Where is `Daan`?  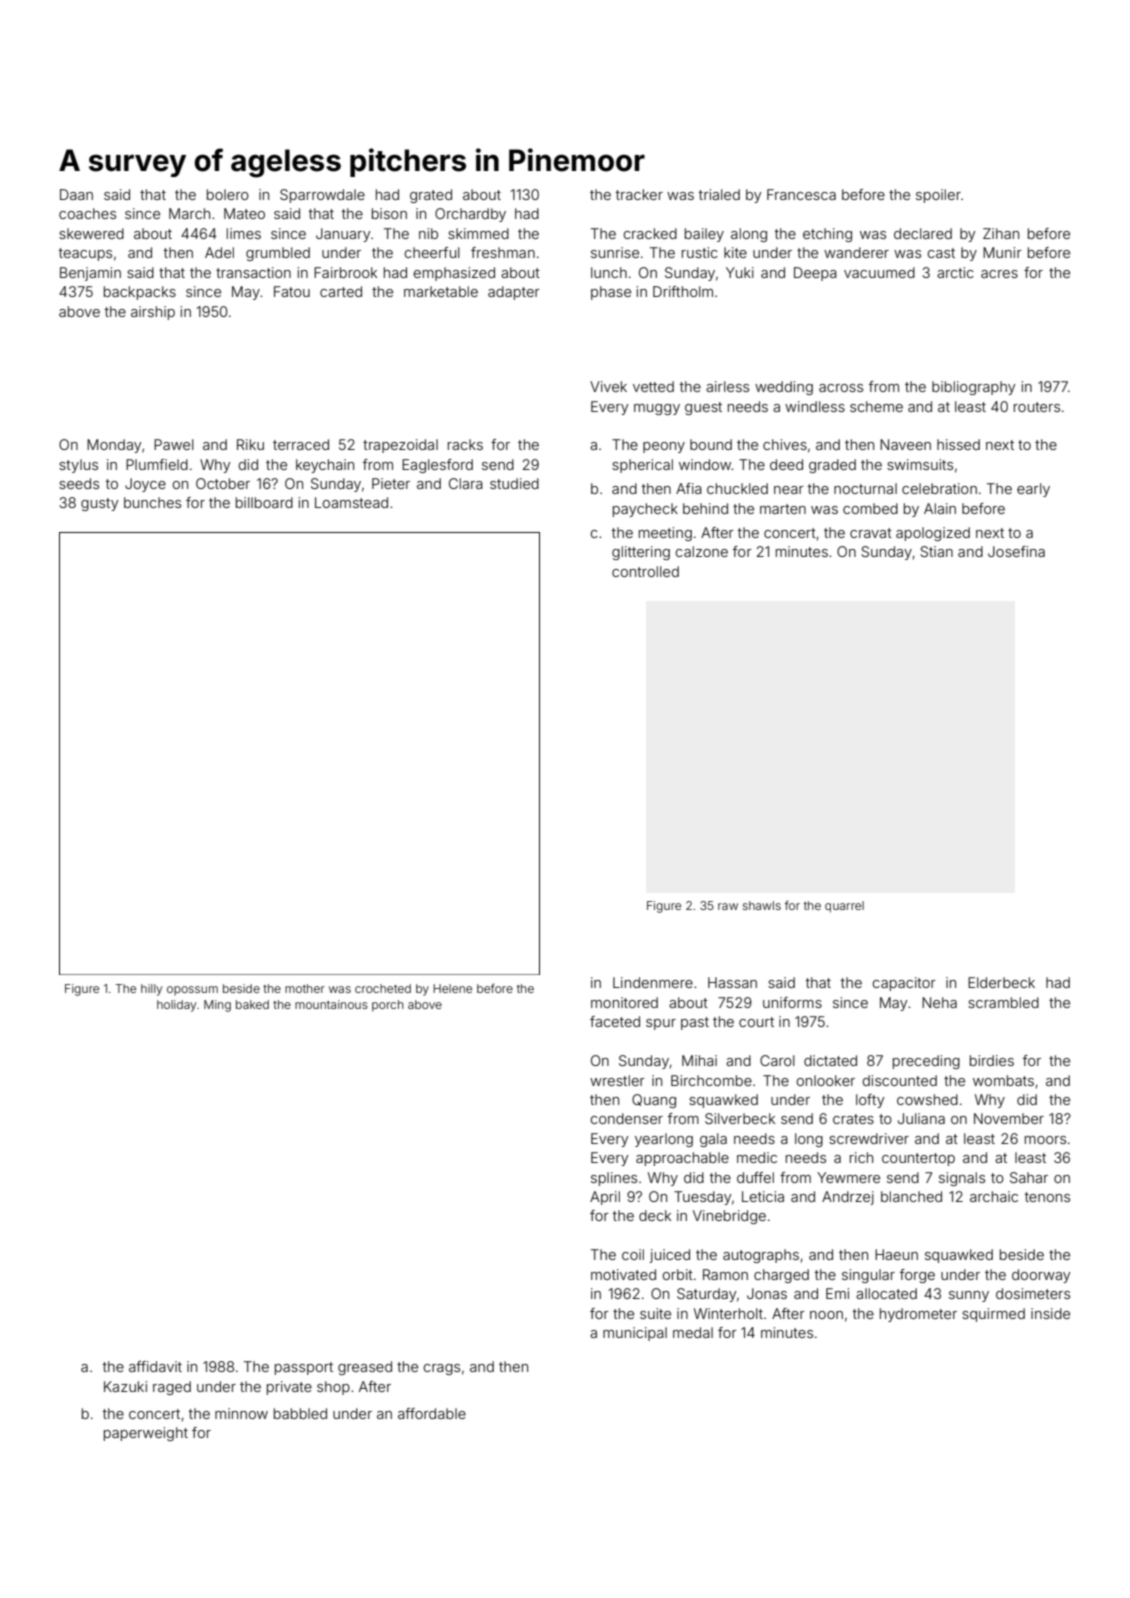
Daan is located at coordinates (76, 194).
